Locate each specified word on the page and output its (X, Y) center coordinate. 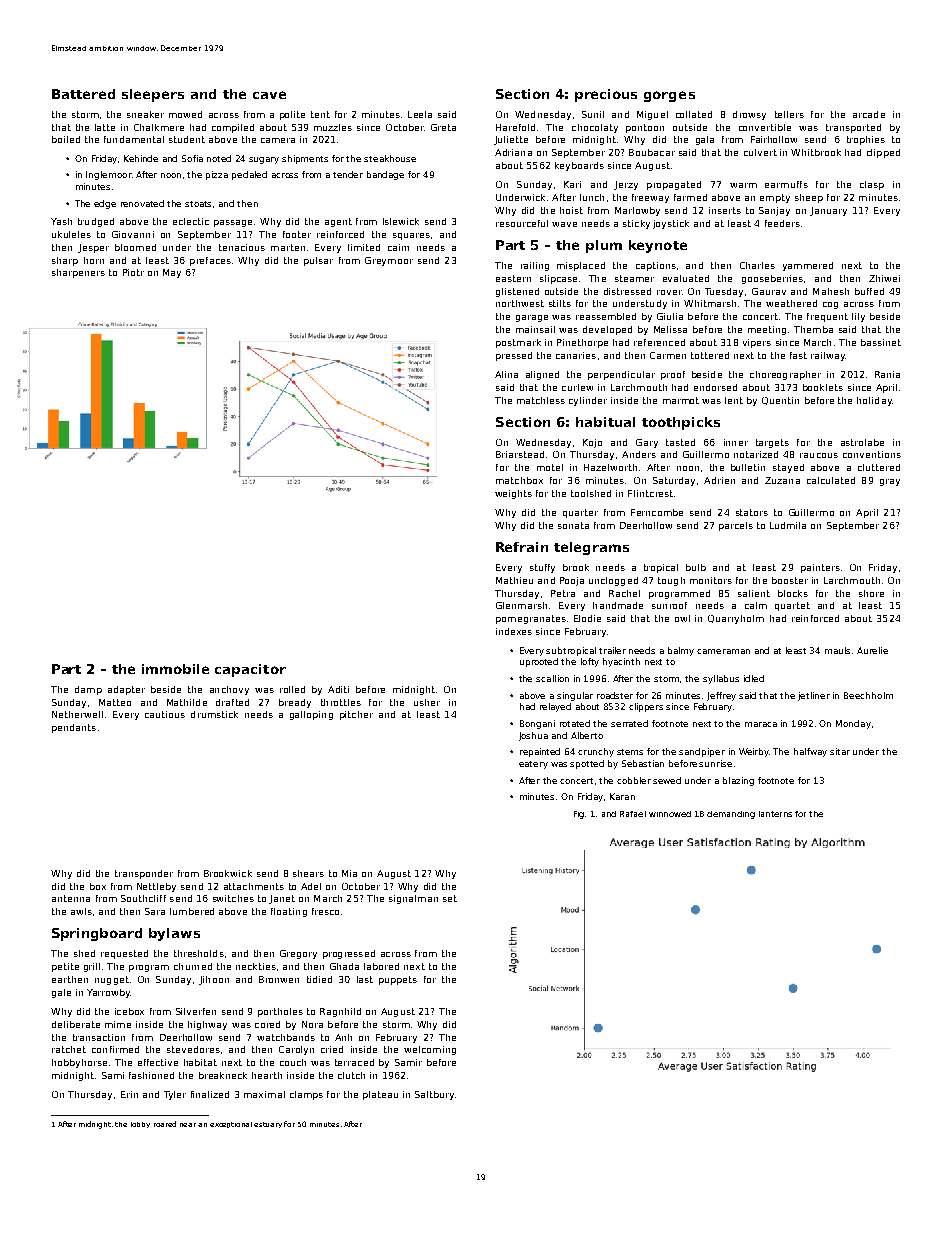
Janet (282, 899)
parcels (736, 526)
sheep (809, 198)
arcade (869, 114)
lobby (140, 1125)
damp (88, 690)
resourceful (522, 223)
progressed (349, 954)
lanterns (775, 814)
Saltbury (434, 1095)
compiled (233, 128)
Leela (420, 114)
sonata (573, 525)
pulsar (318, 261)
